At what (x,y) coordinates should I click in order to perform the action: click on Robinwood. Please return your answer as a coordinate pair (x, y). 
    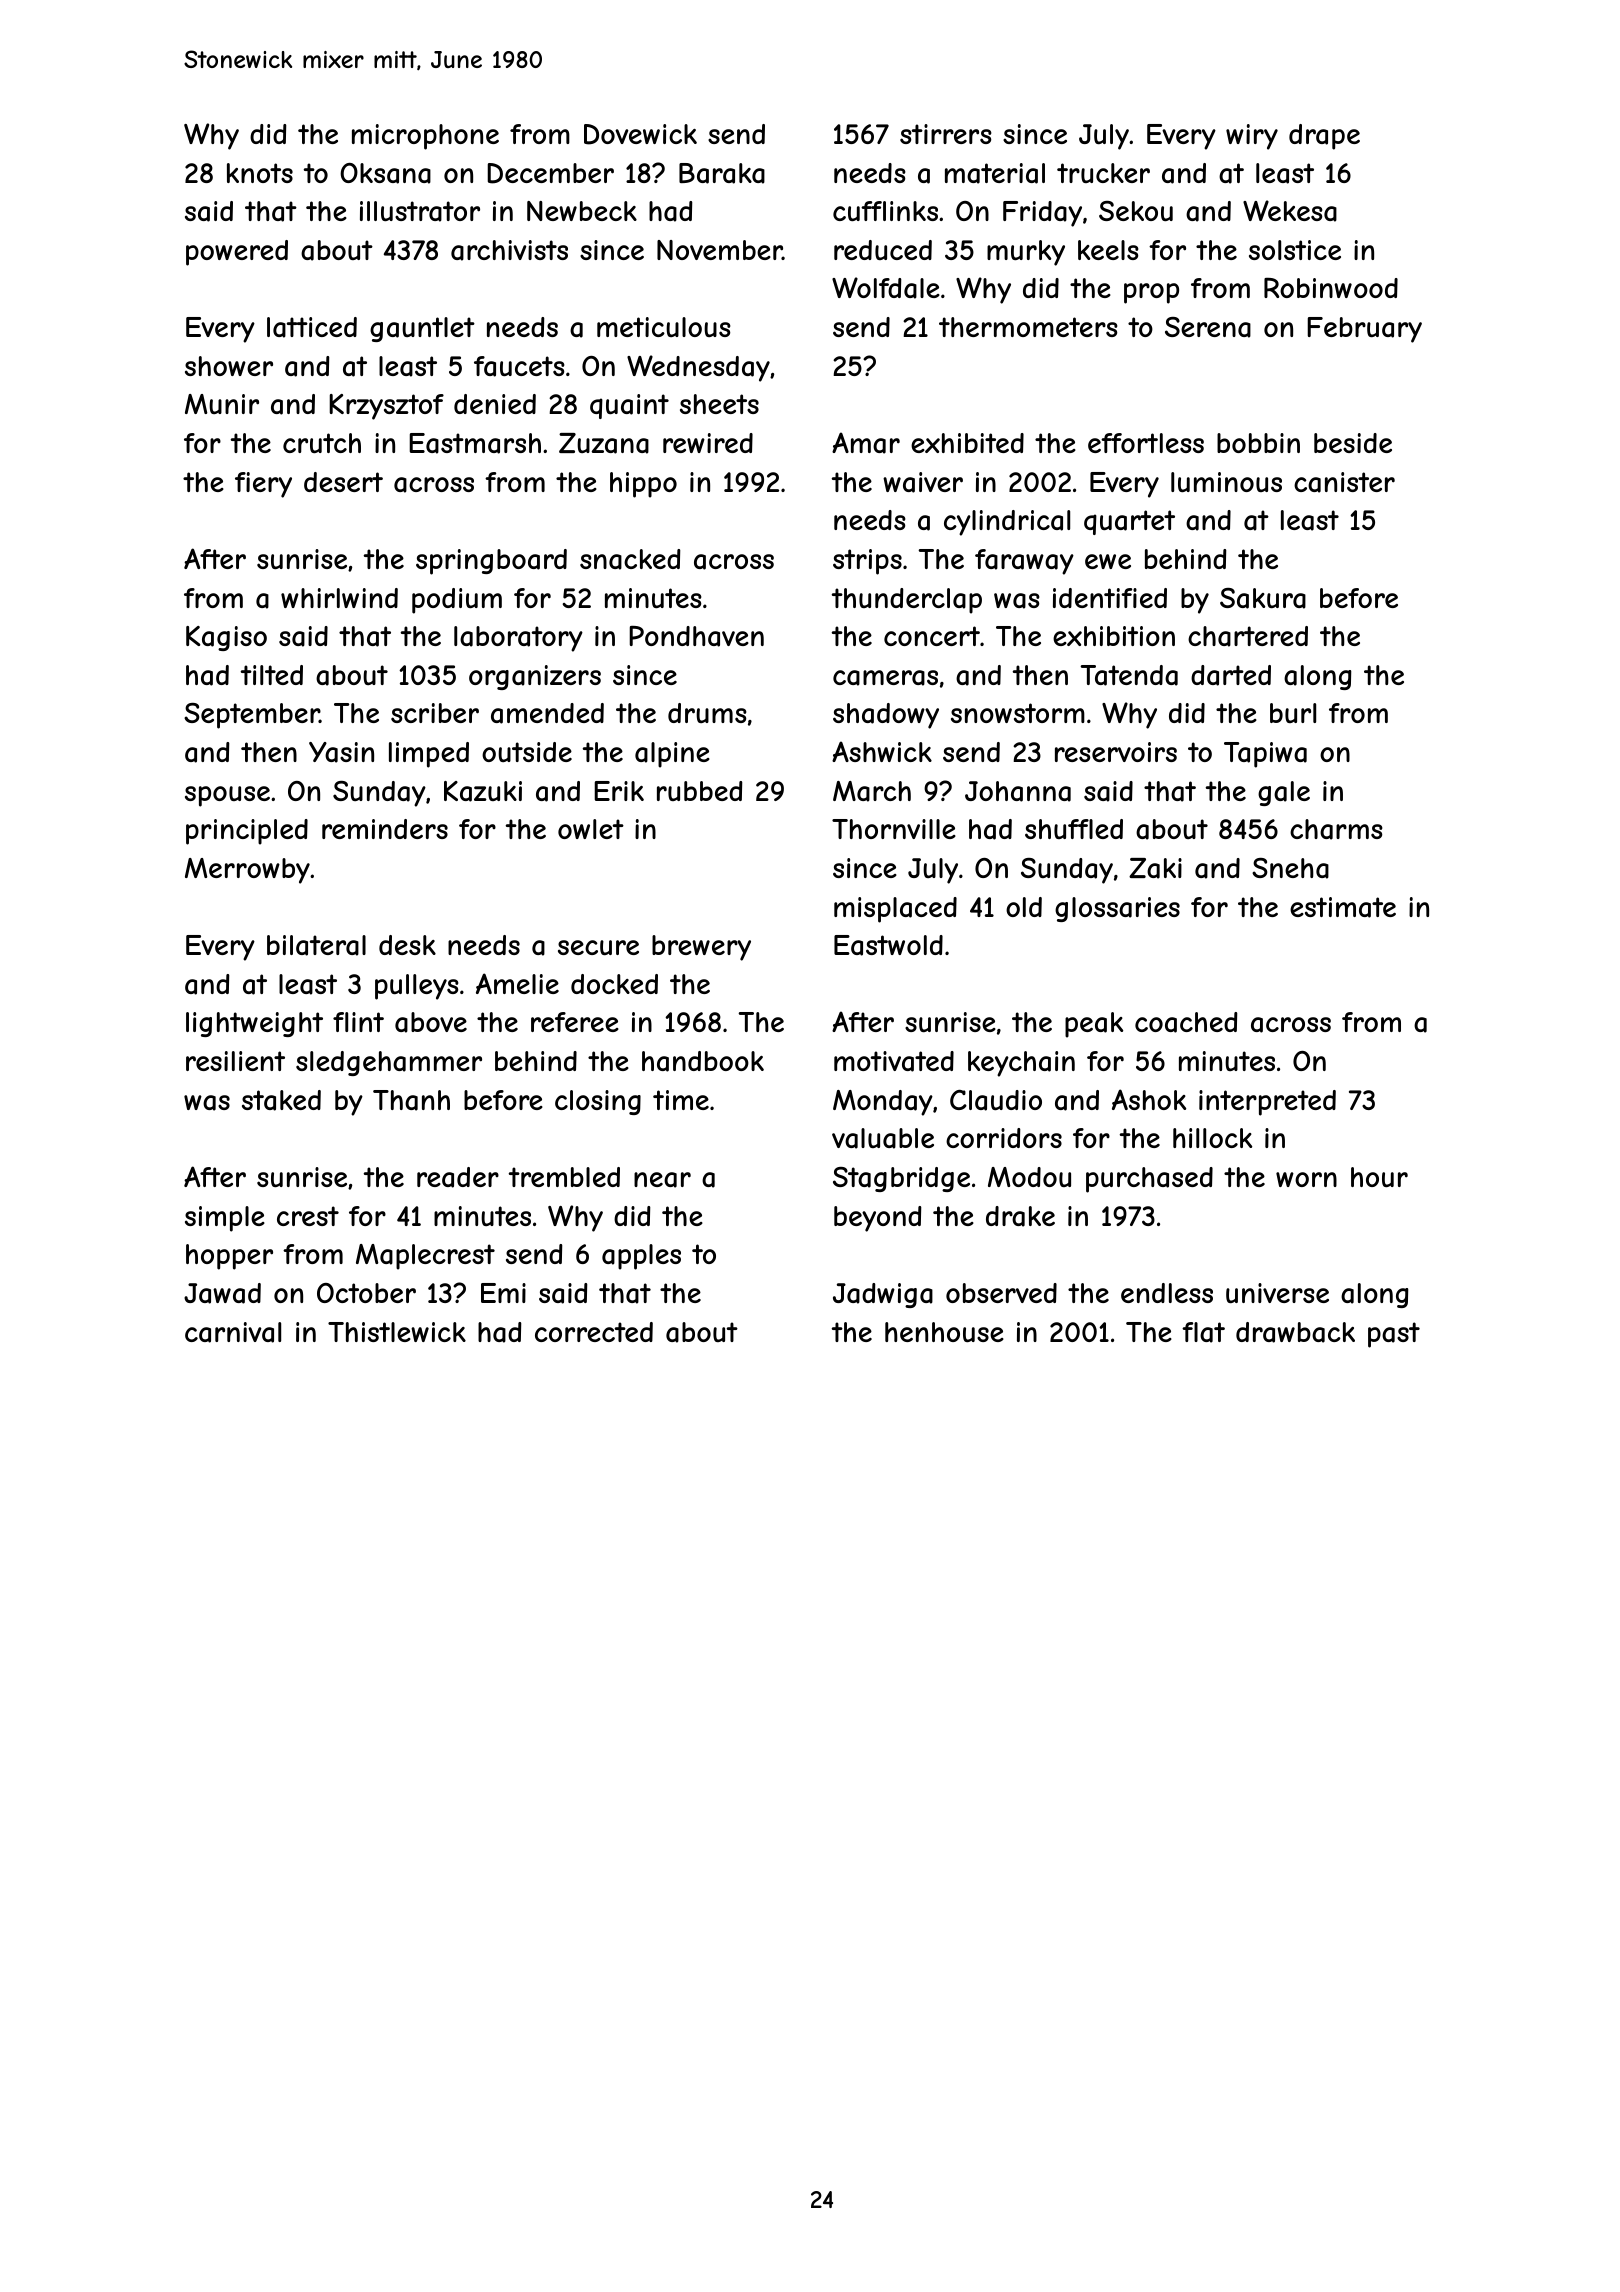
    Looking at the image, I should click on (1331, 287).
